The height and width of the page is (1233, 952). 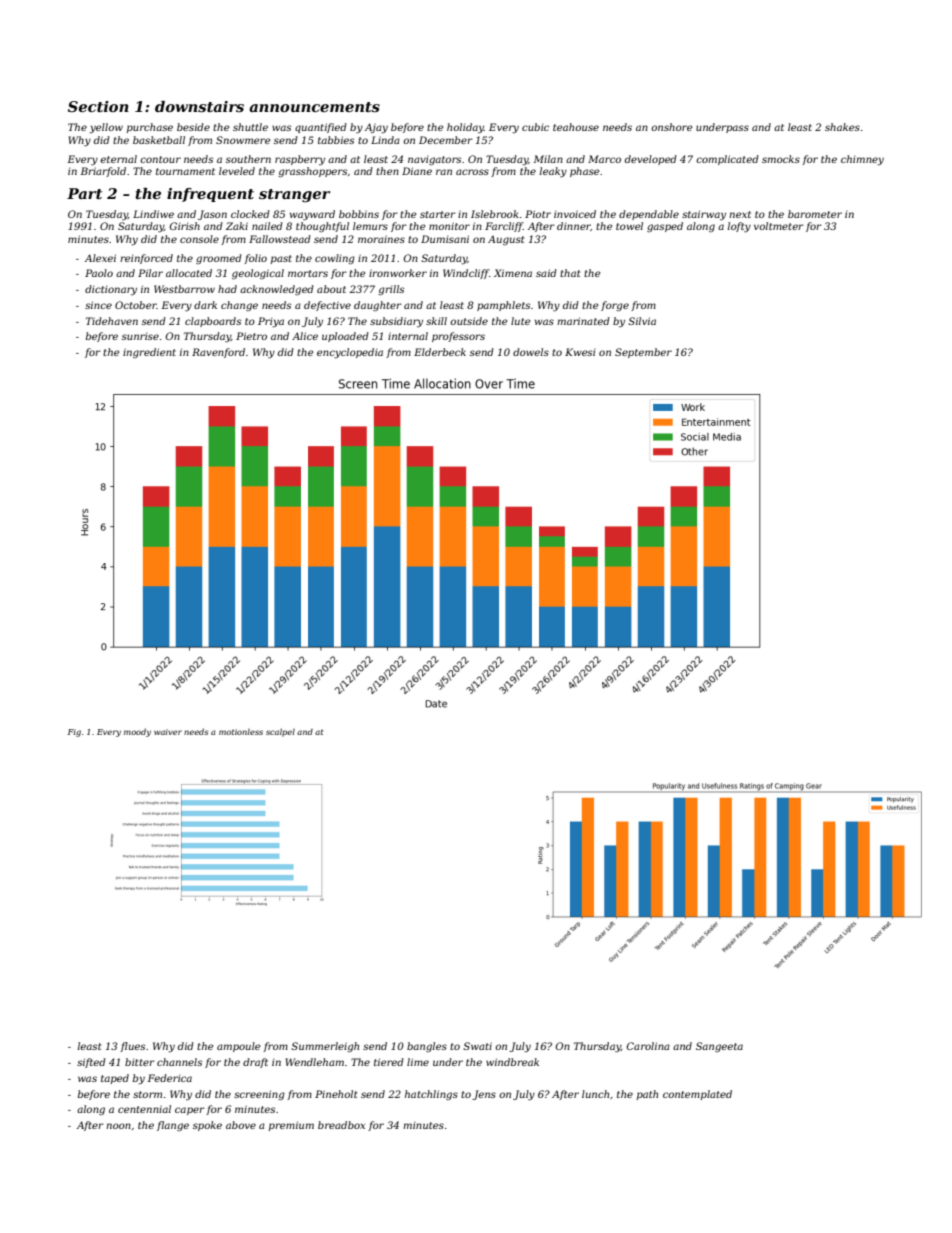 I want to click on onshore, so click(x=671, y=127).
